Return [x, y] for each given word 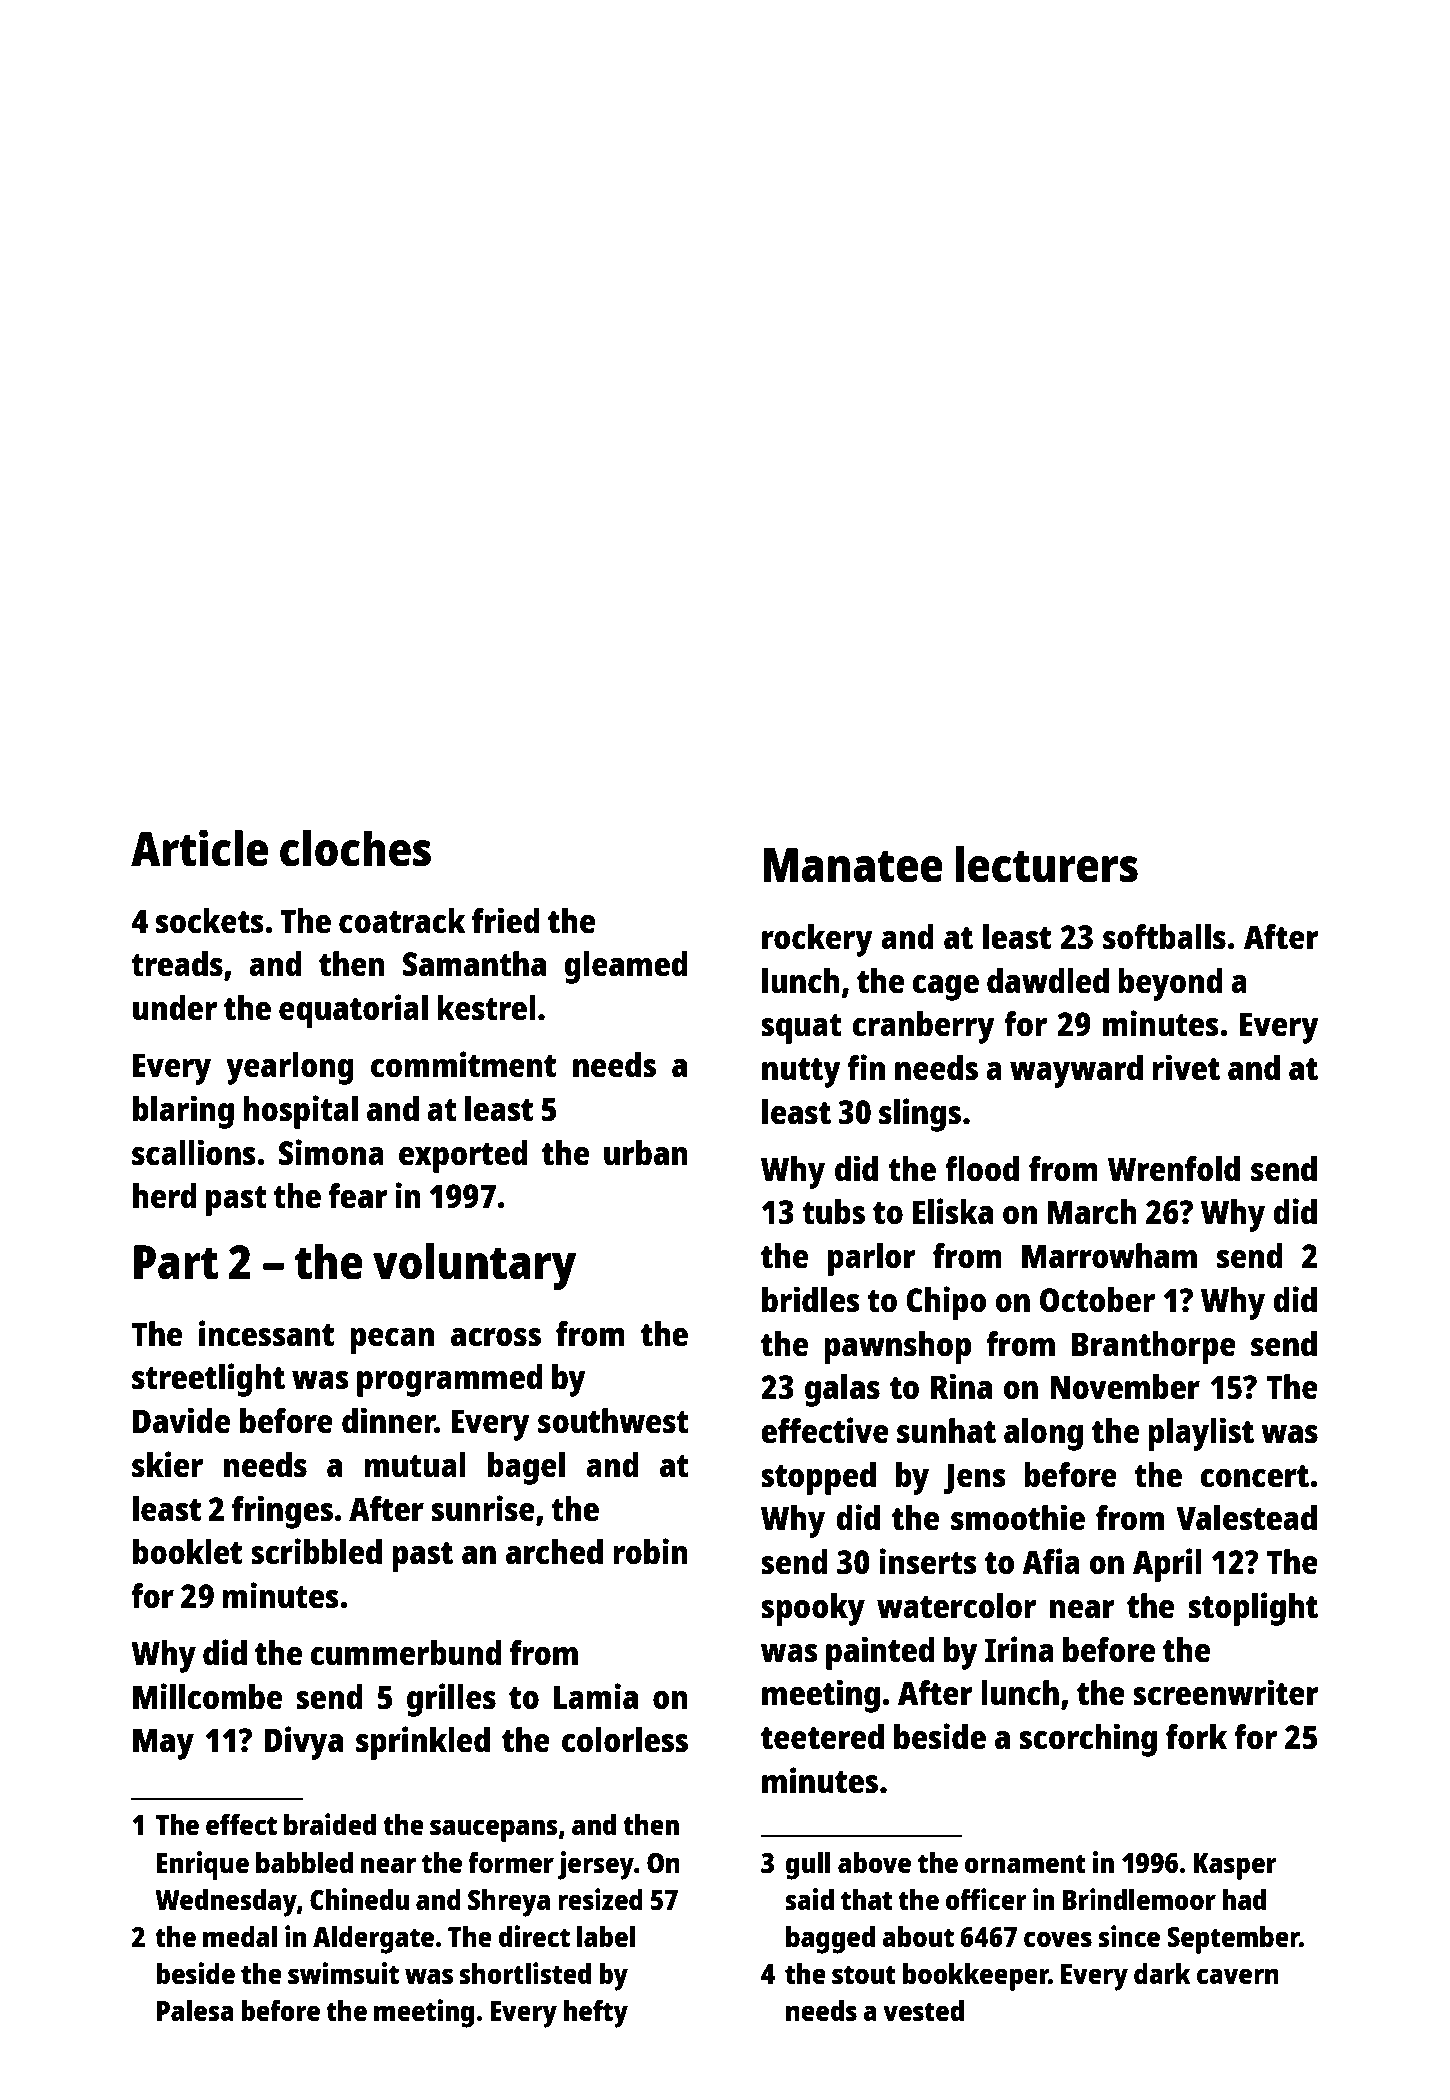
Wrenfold [1174, 1169]
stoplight [1253, 1609]
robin [650, 1551]
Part [176, 1262]
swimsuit [343, 1973]
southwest [613, 1421]
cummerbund [406, 1653]
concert [1254, 1476]
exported [463, 1156]
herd [165, 1196]
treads [177, 964]
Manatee [853, 865]
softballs [1164, 937]
